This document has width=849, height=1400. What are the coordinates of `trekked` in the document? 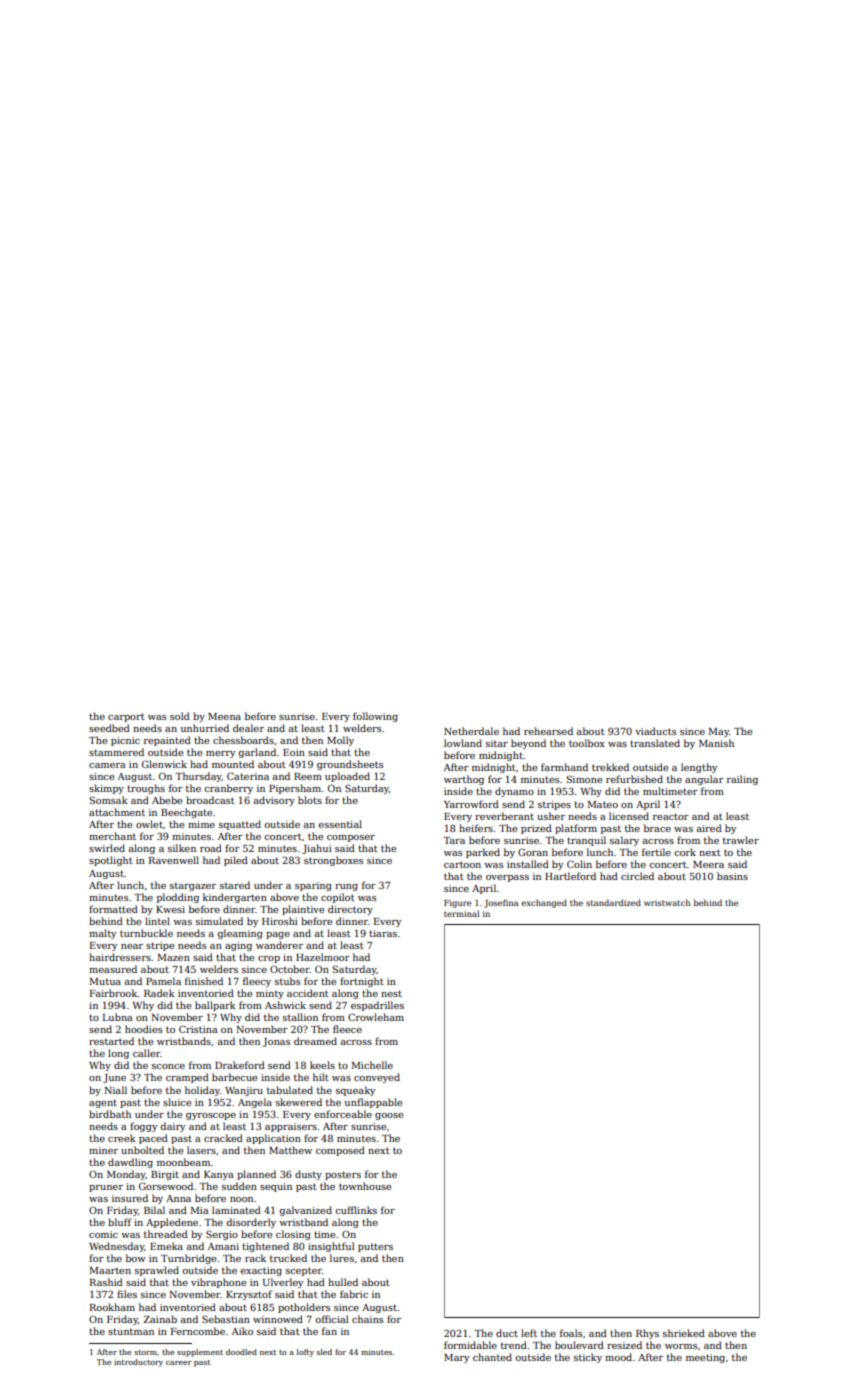 It's located at (610, 767).
